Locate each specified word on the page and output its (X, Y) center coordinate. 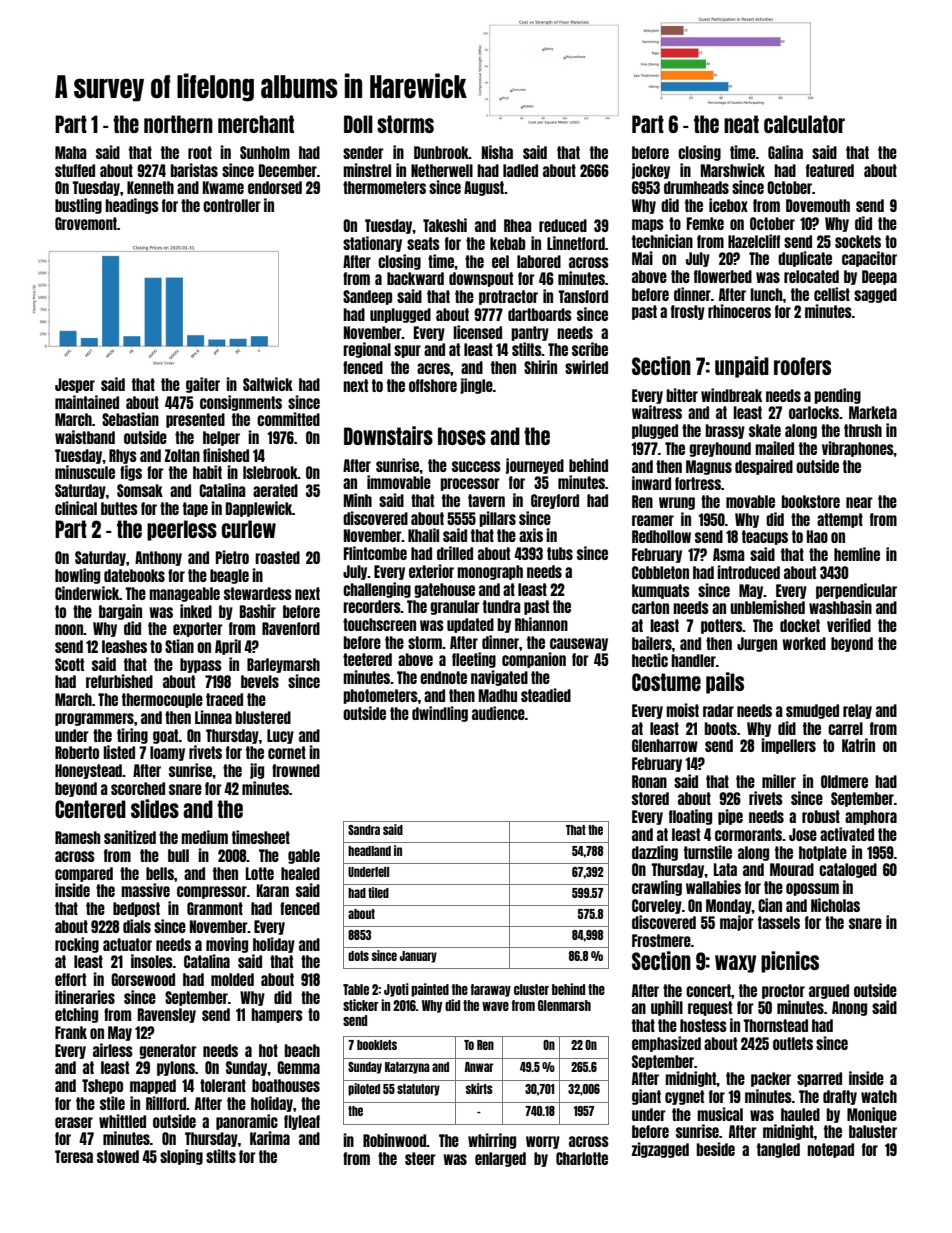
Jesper (75, 385)
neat (741, 124)
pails (725, 683)
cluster (531, 989)
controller (232, 205)
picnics (790, 962)
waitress (657, 412)
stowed (118, 1156)
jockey (651, 171)
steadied (546, 695)
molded (232, 979)
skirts (479, 1088)
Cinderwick (87, 593)
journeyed (535, 466)
